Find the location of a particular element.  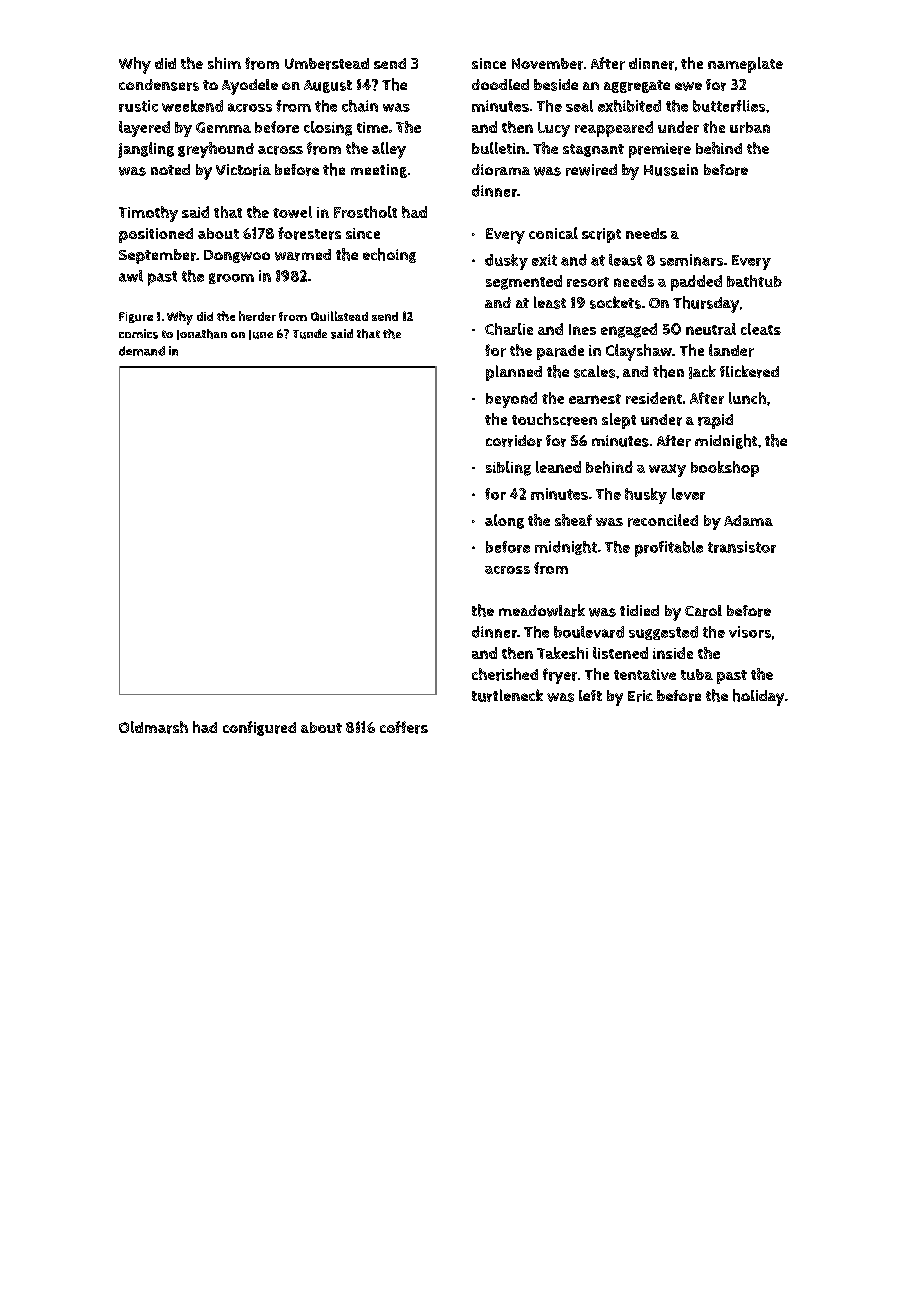

corridor is located at coordinates (514, 441).
